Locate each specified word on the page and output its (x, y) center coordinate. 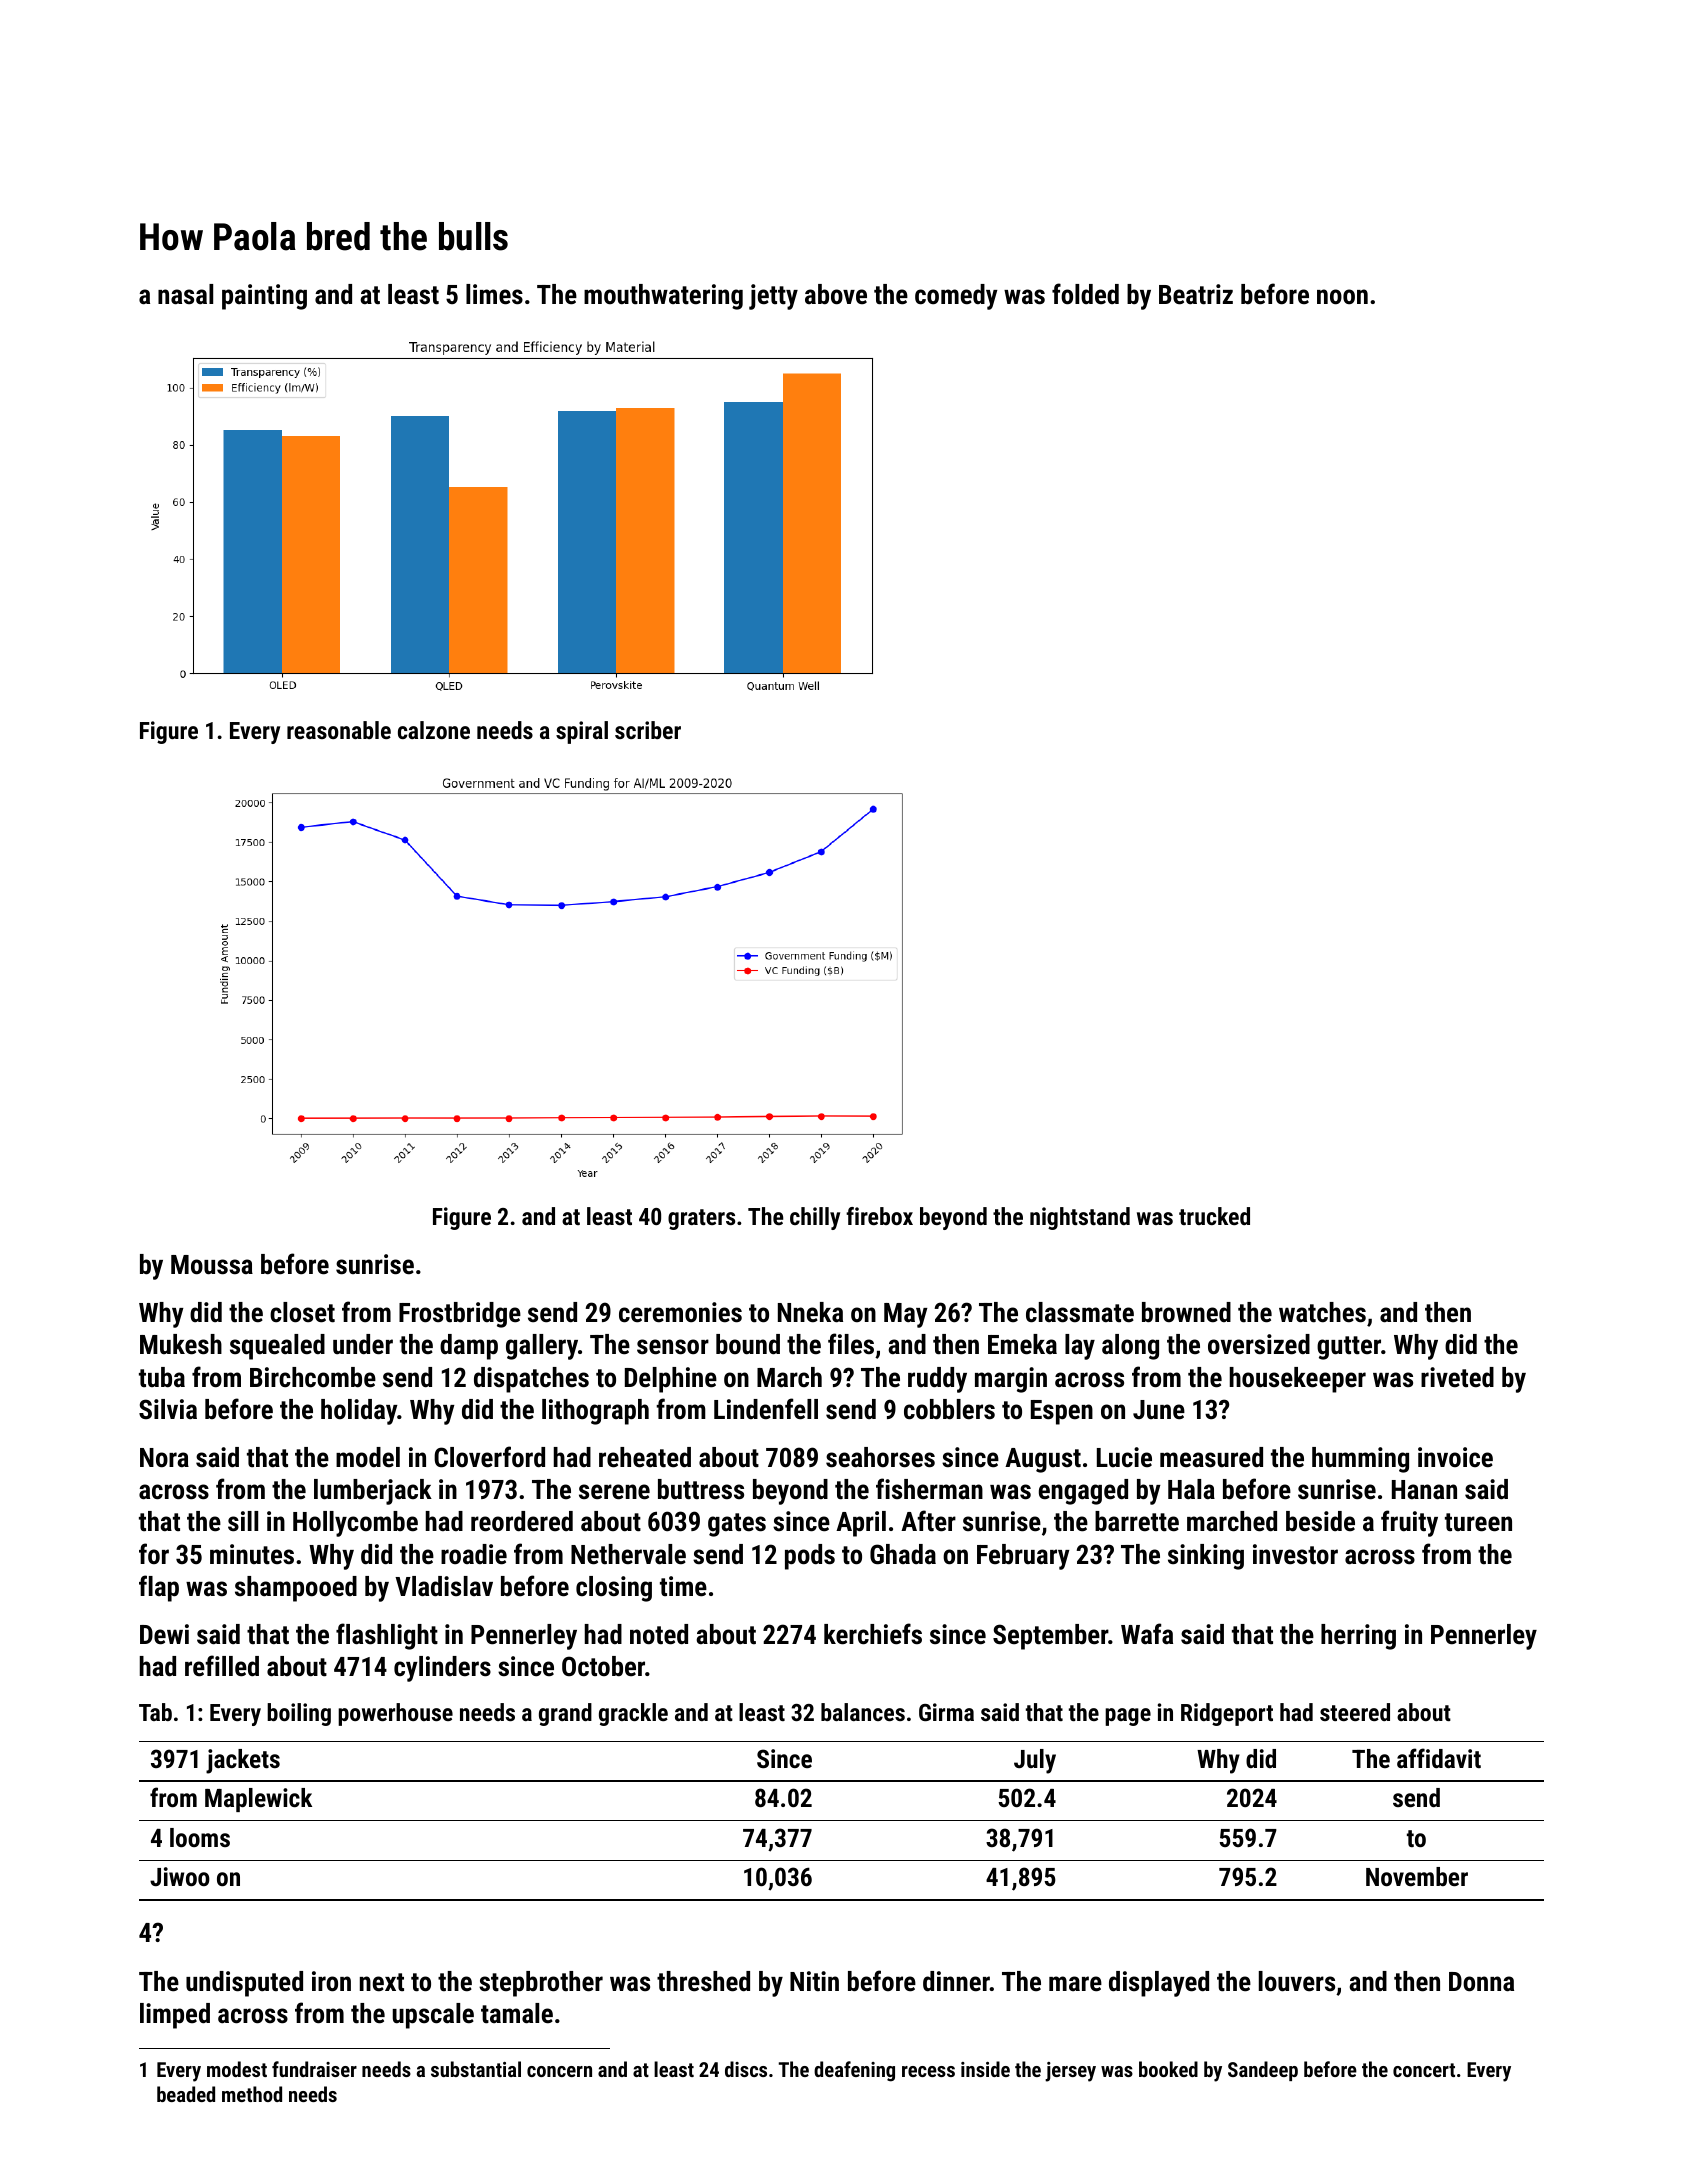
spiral (582, 732)
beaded (186, 2094)
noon (1342, 297)
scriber (648, 730)
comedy (956, 297)
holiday (359, 1412)
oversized (1259, 1344)
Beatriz (1196, 294)
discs (746, 2069)
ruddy (937, 1380)
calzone (434, 730)
